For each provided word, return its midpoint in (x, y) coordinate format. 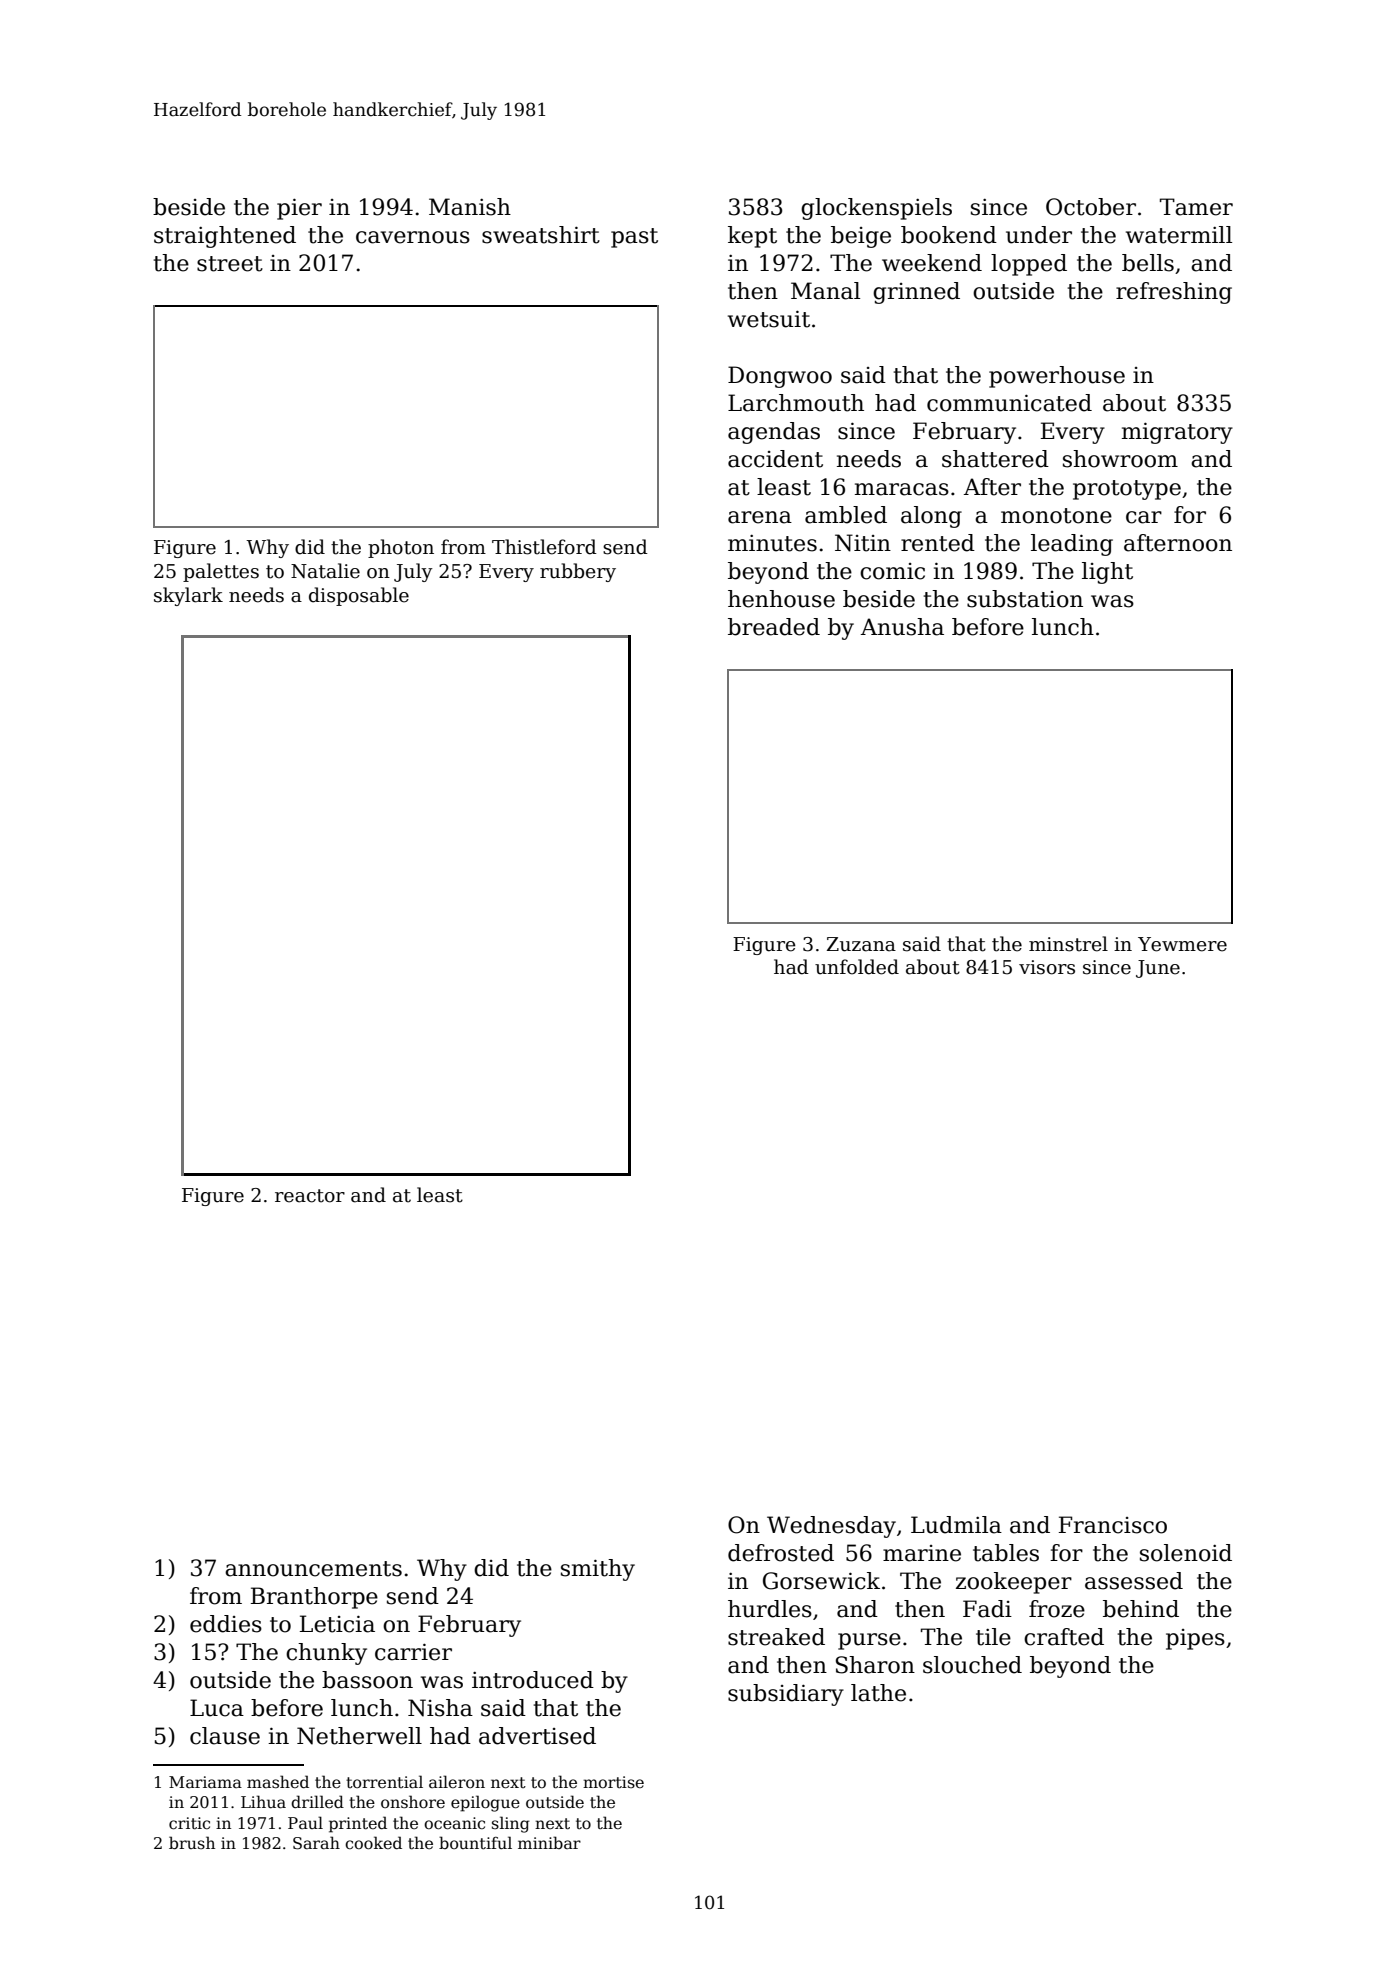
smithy (598, 1570)
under (1039, 235)
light (1107, 573)
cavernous (413, 237)
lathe (878, 1693)
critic (189, 1823)
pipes (1195, 1639)
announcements (313, 1569)
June (1158, 969)
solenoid (1186, 1553)
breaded (774, 627)
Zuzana (861, 944)
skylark (188, 596)
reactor (310, 1196)
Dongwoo (780, 377)
